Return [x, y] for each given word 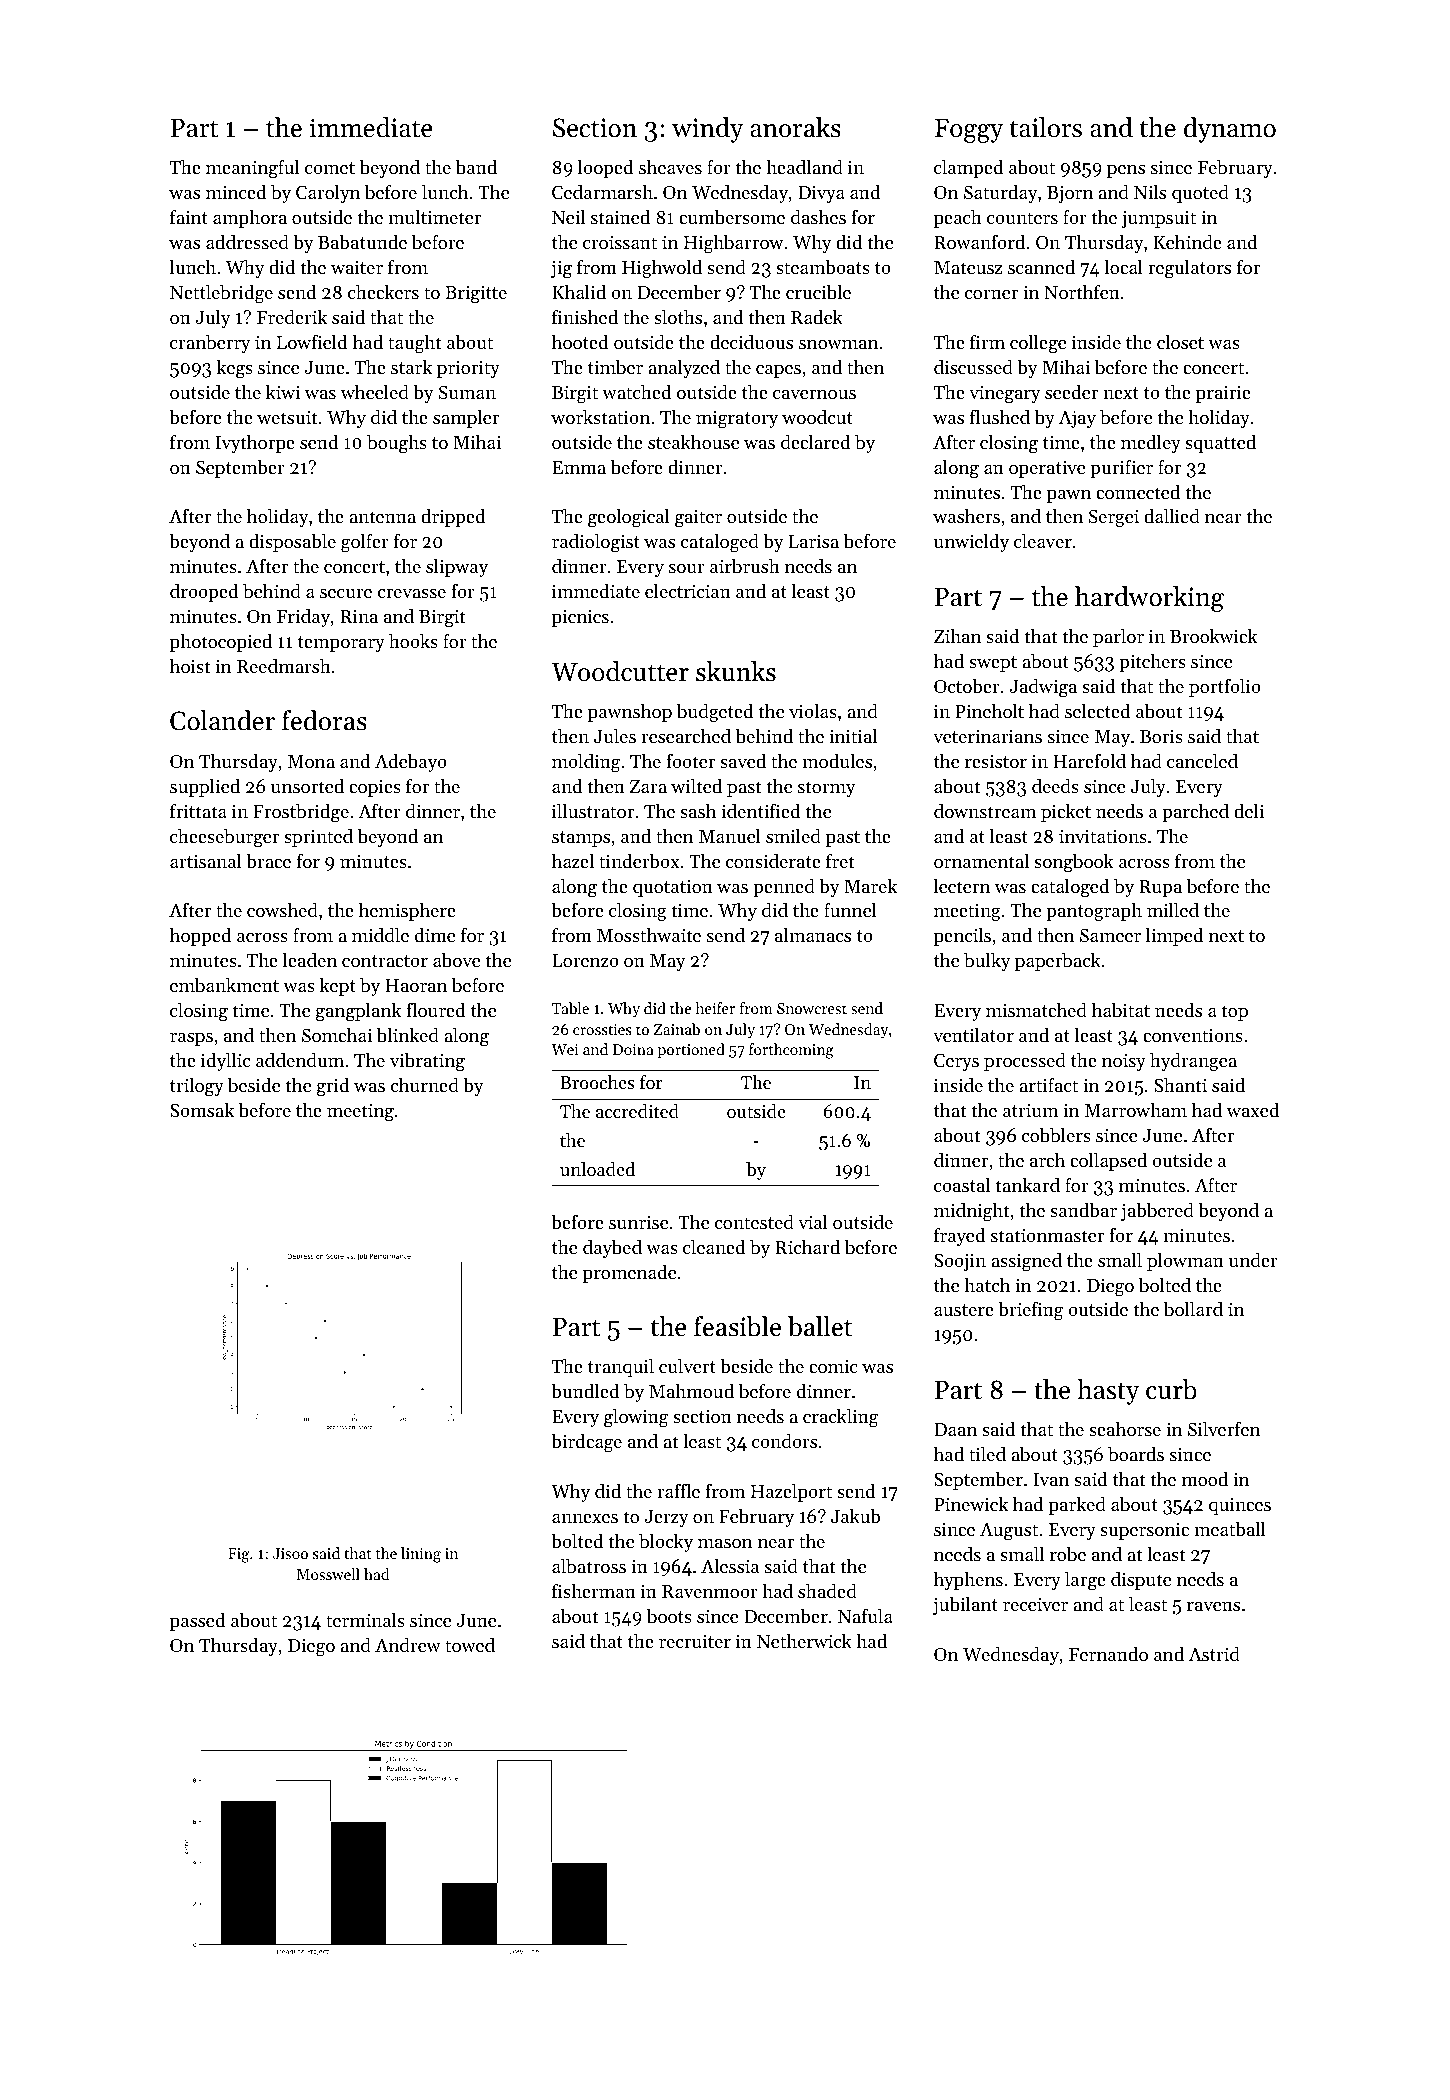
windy [707, 130]
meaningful [252, 169]
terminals [365, 1620]
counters [1022, 218]
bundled [585, 1391]
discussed [973, 367]
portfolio [1225, 687]
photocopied [221, 643]
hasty [1108, 1392]
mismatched [1036, 1010]
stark [411, 367]
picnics [580, 618]
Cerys [956, 1062]
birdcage [586, 1443]
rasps [191, 1039]
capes [778, 371]
